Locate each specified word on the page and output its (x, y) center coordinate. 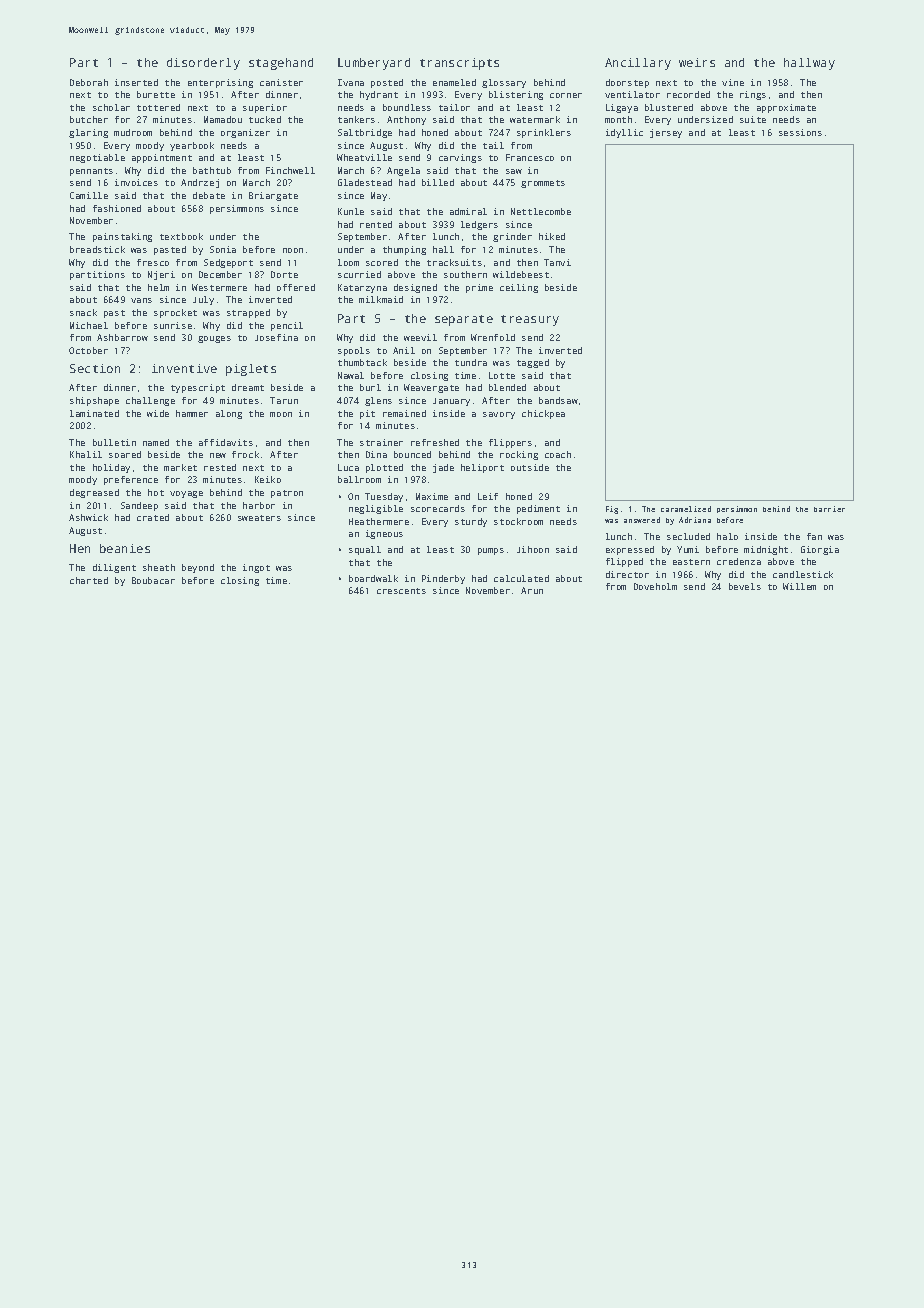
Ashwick (88, 517)
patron (287, 494)
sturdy (471, 522)
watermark (535, 119)
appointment (162, 158)
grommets (543, 184)
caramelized (686, 509)
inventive (184, 368)
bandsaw (558, 400)
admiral (468, 211)
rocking (519, 455)
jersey (666, 133)
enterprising (220, 83)
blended (507, 387)
